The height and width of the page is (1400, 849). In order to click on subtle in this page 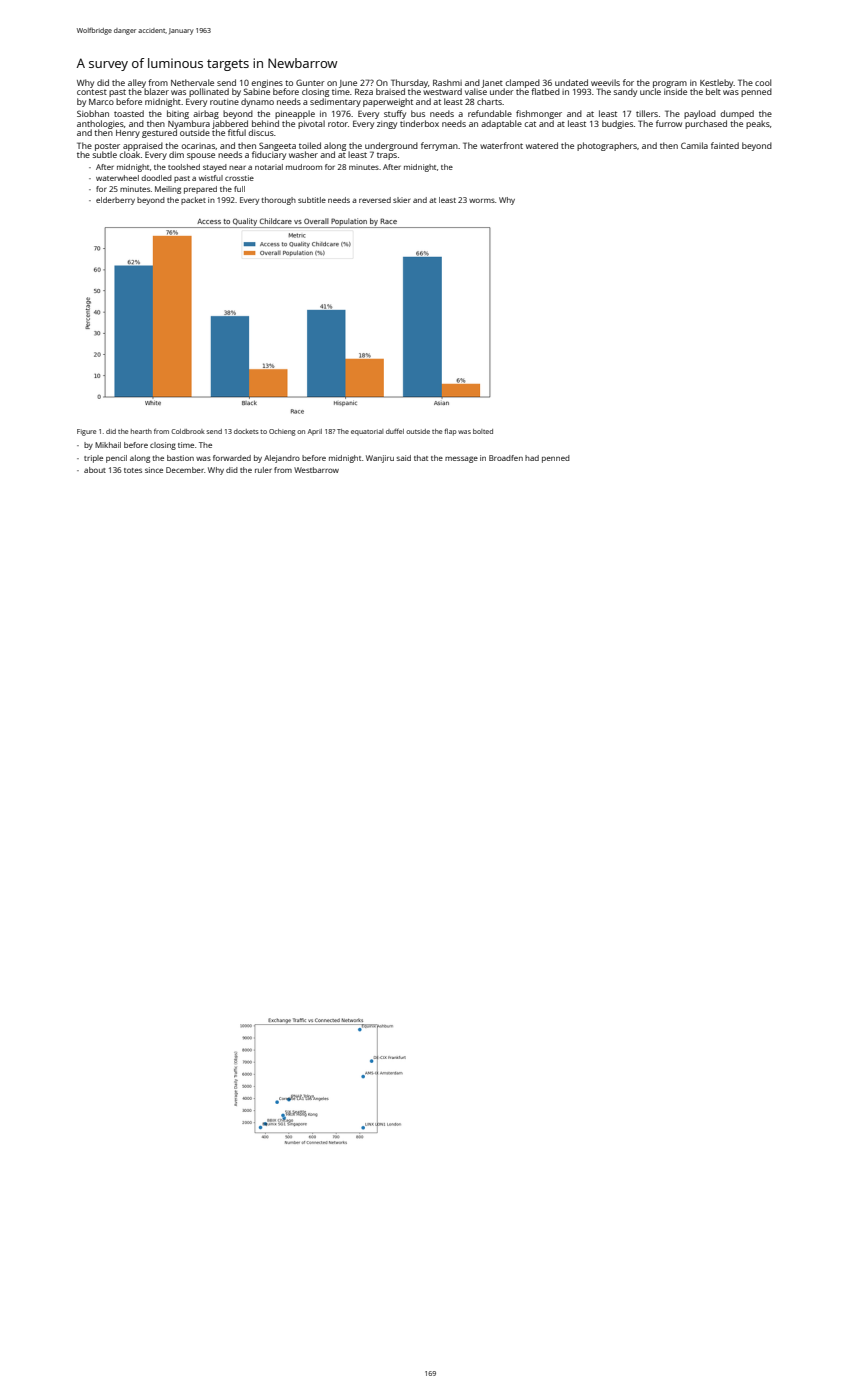, I will do `click(104, 154)`.
